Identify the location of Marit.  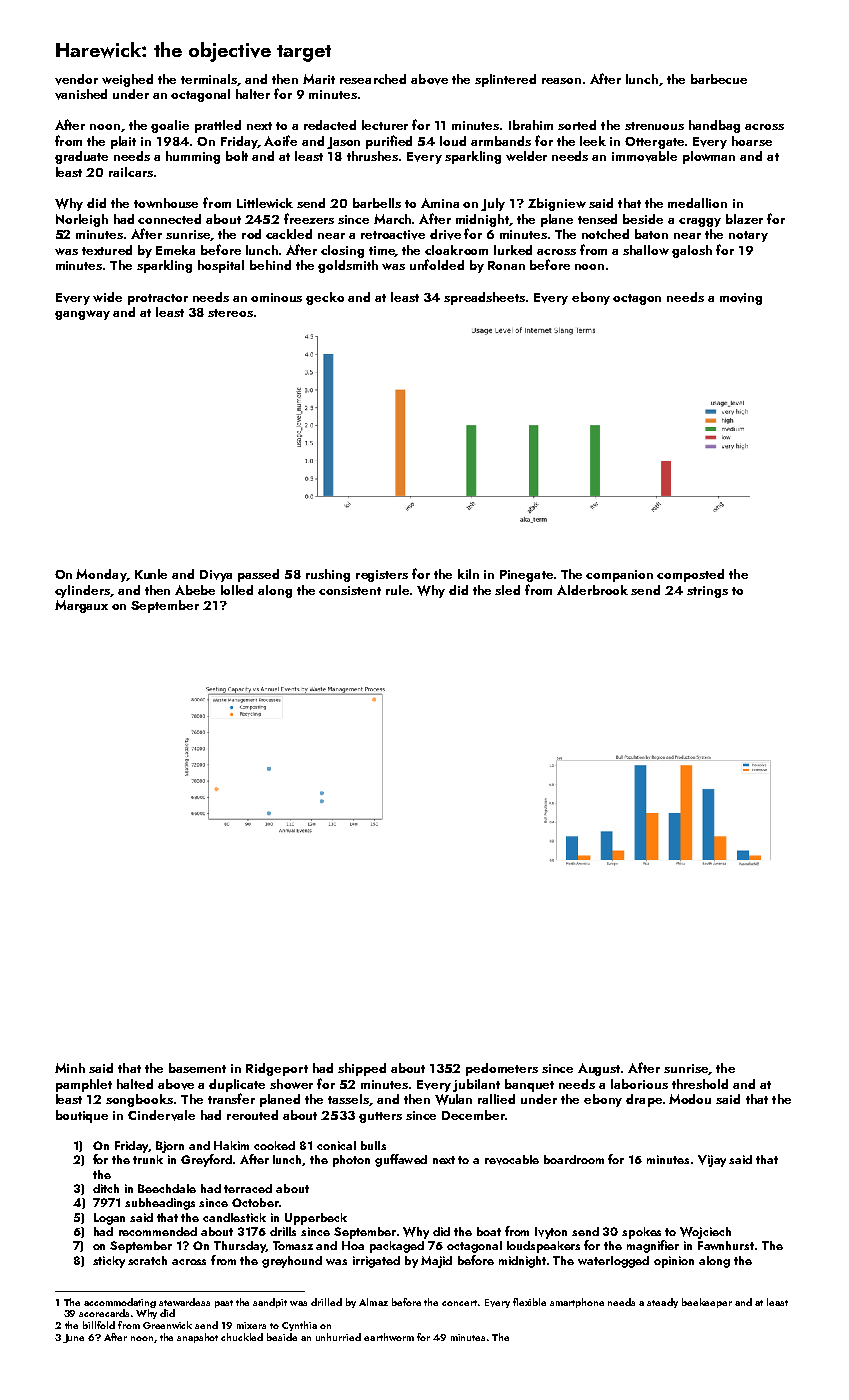
(319, 79).
